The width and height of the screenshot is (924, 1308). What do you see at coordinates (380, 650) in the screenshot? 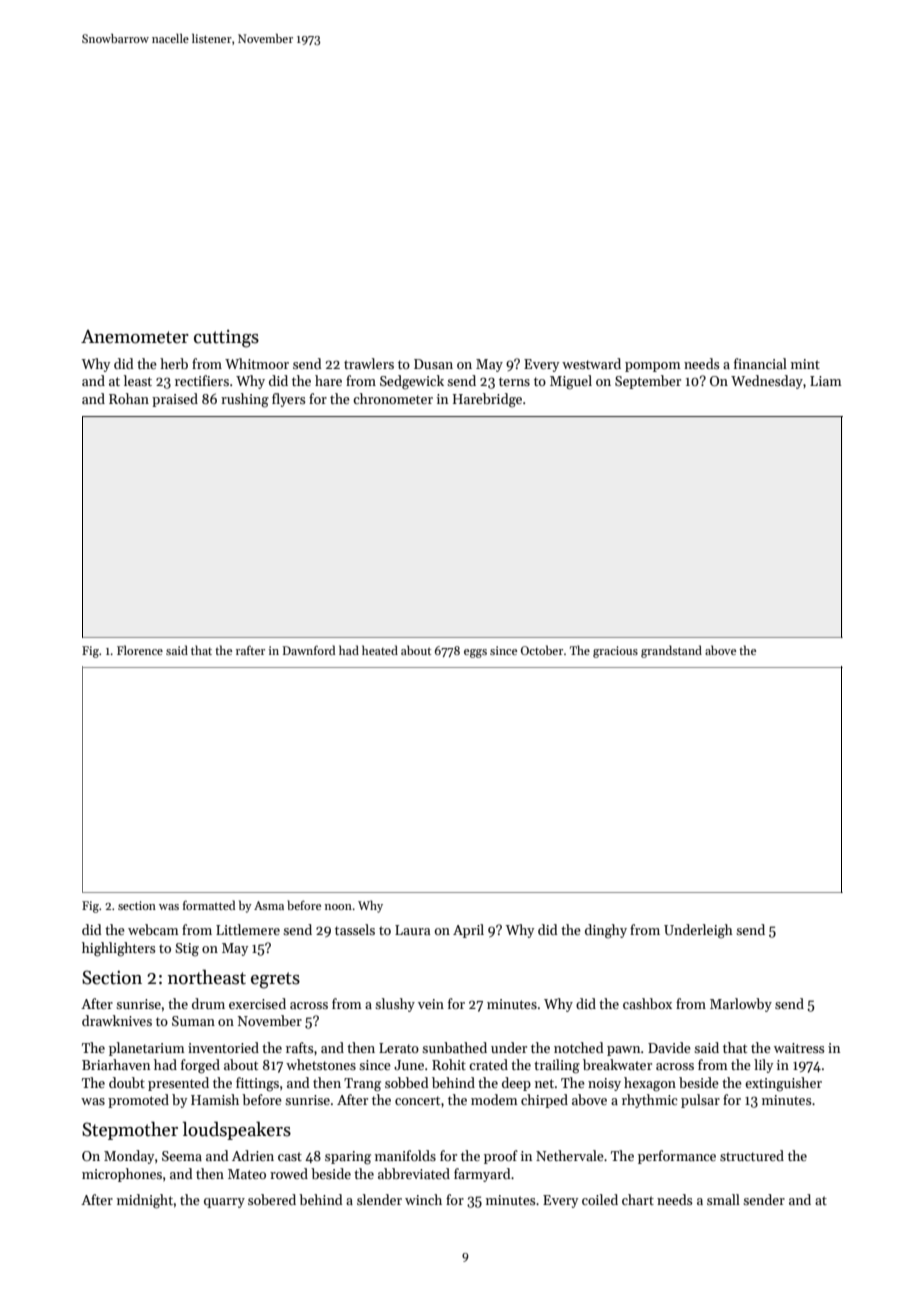
I see `heated` at bounding box center [380, 650].
